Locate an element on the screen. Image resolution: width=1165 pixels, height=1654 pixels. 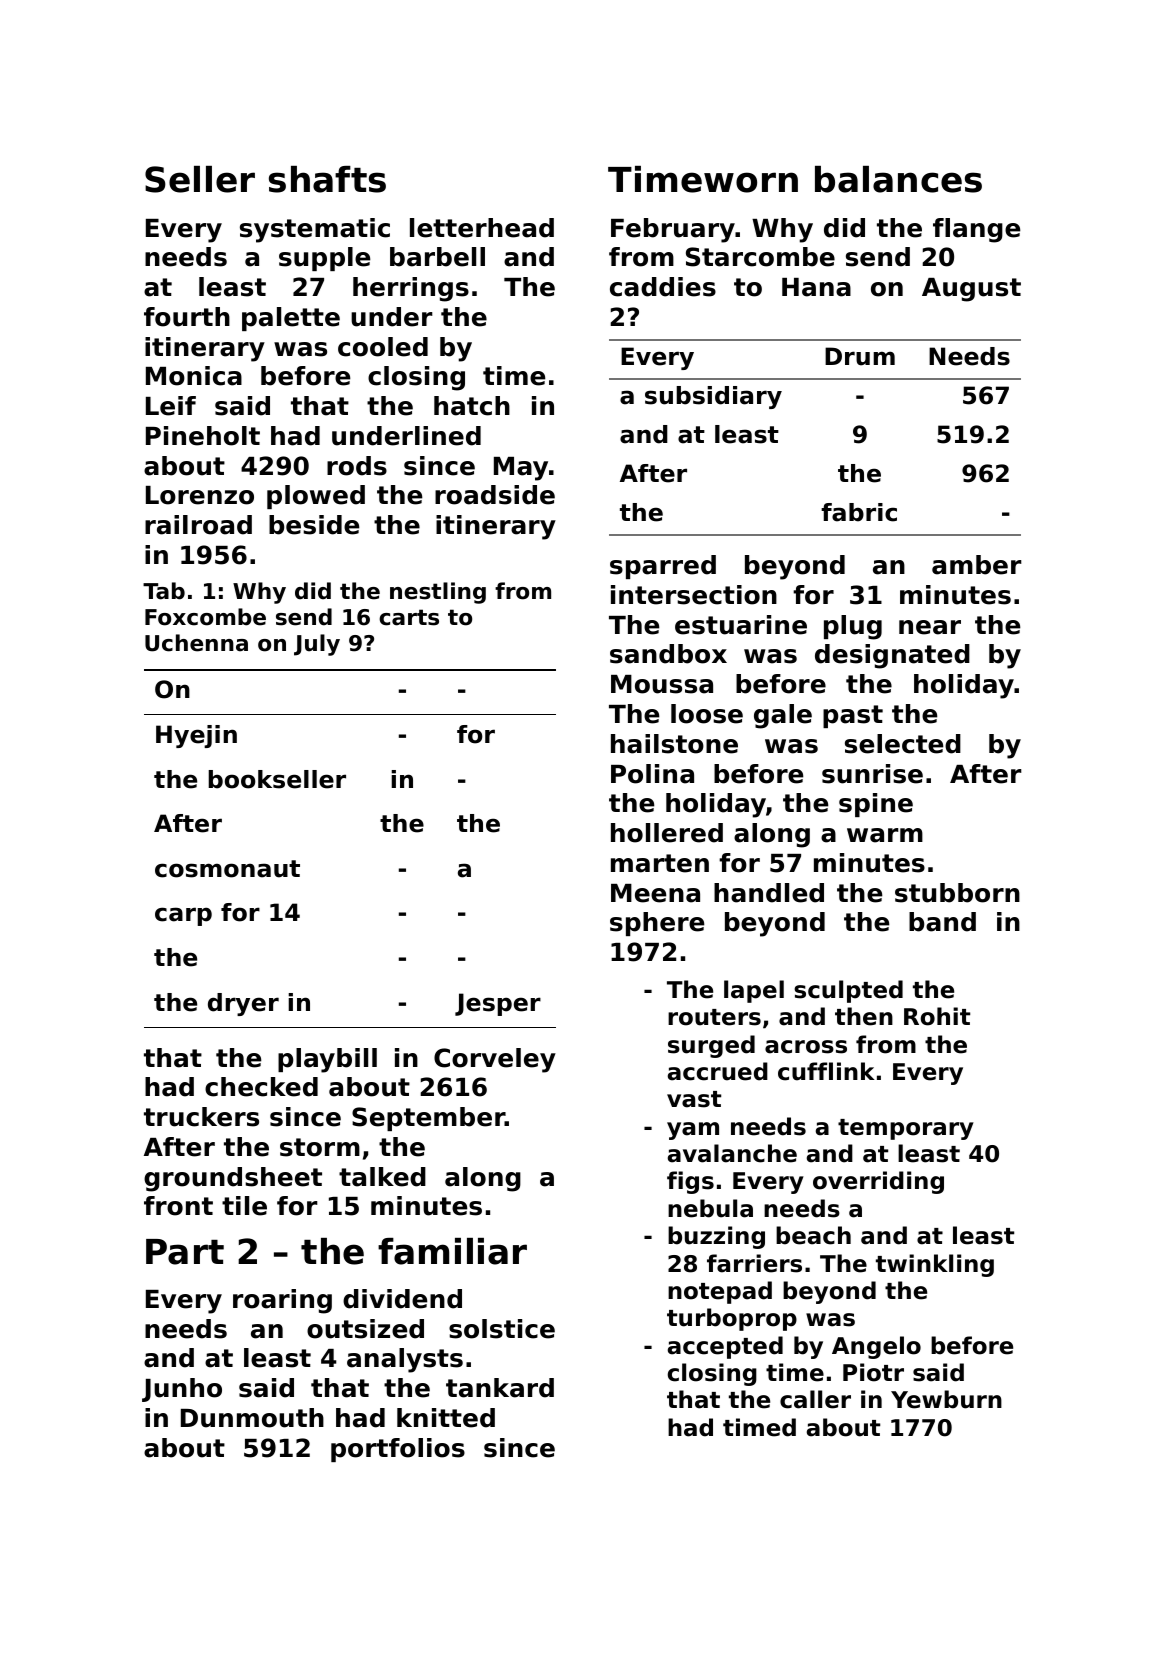
February is located at coordinates (673, 230).
